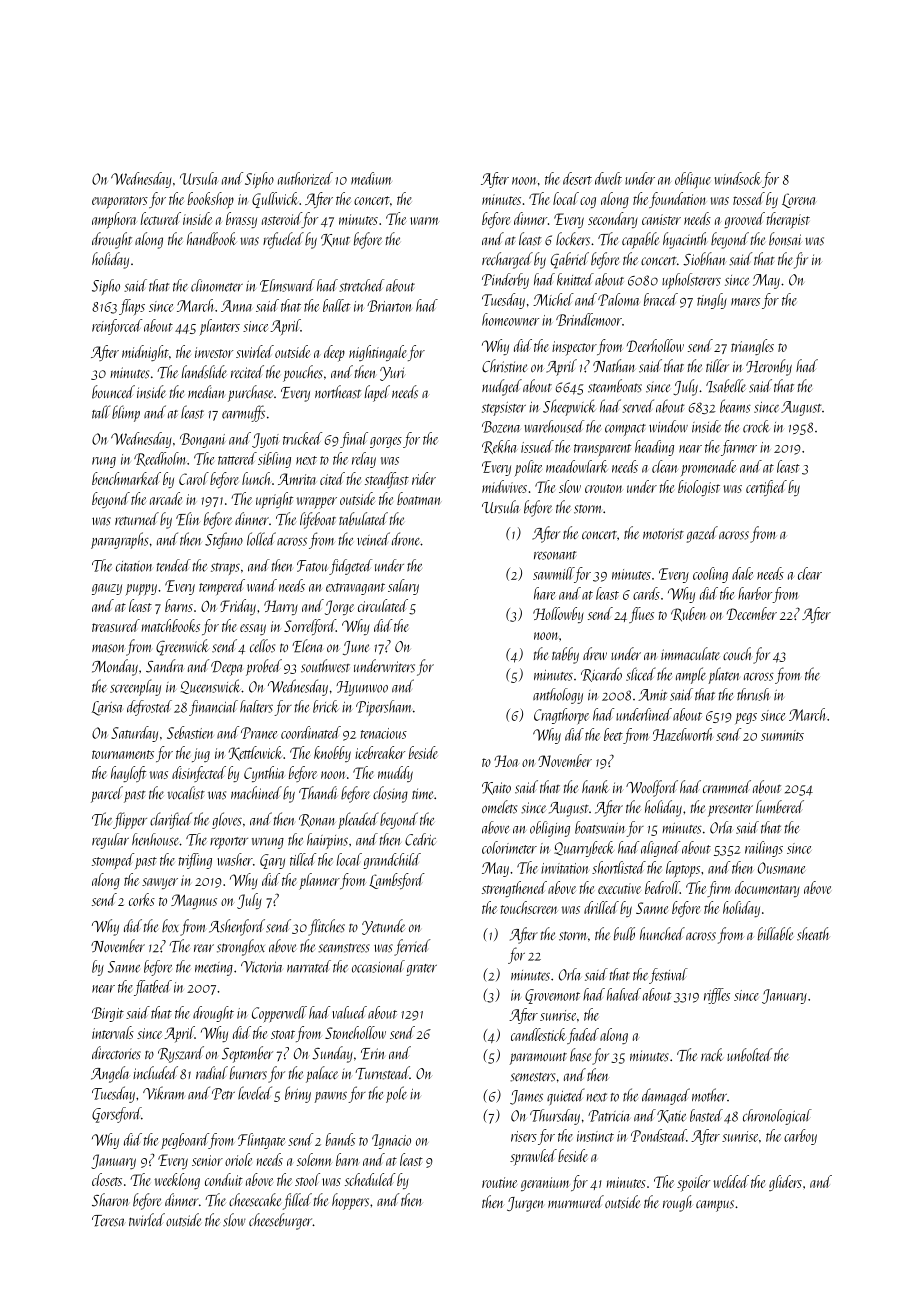  What do you see at coordinates (132, 307) in the screenshot?
I see `flaps` at bounding box center [132, 307].
